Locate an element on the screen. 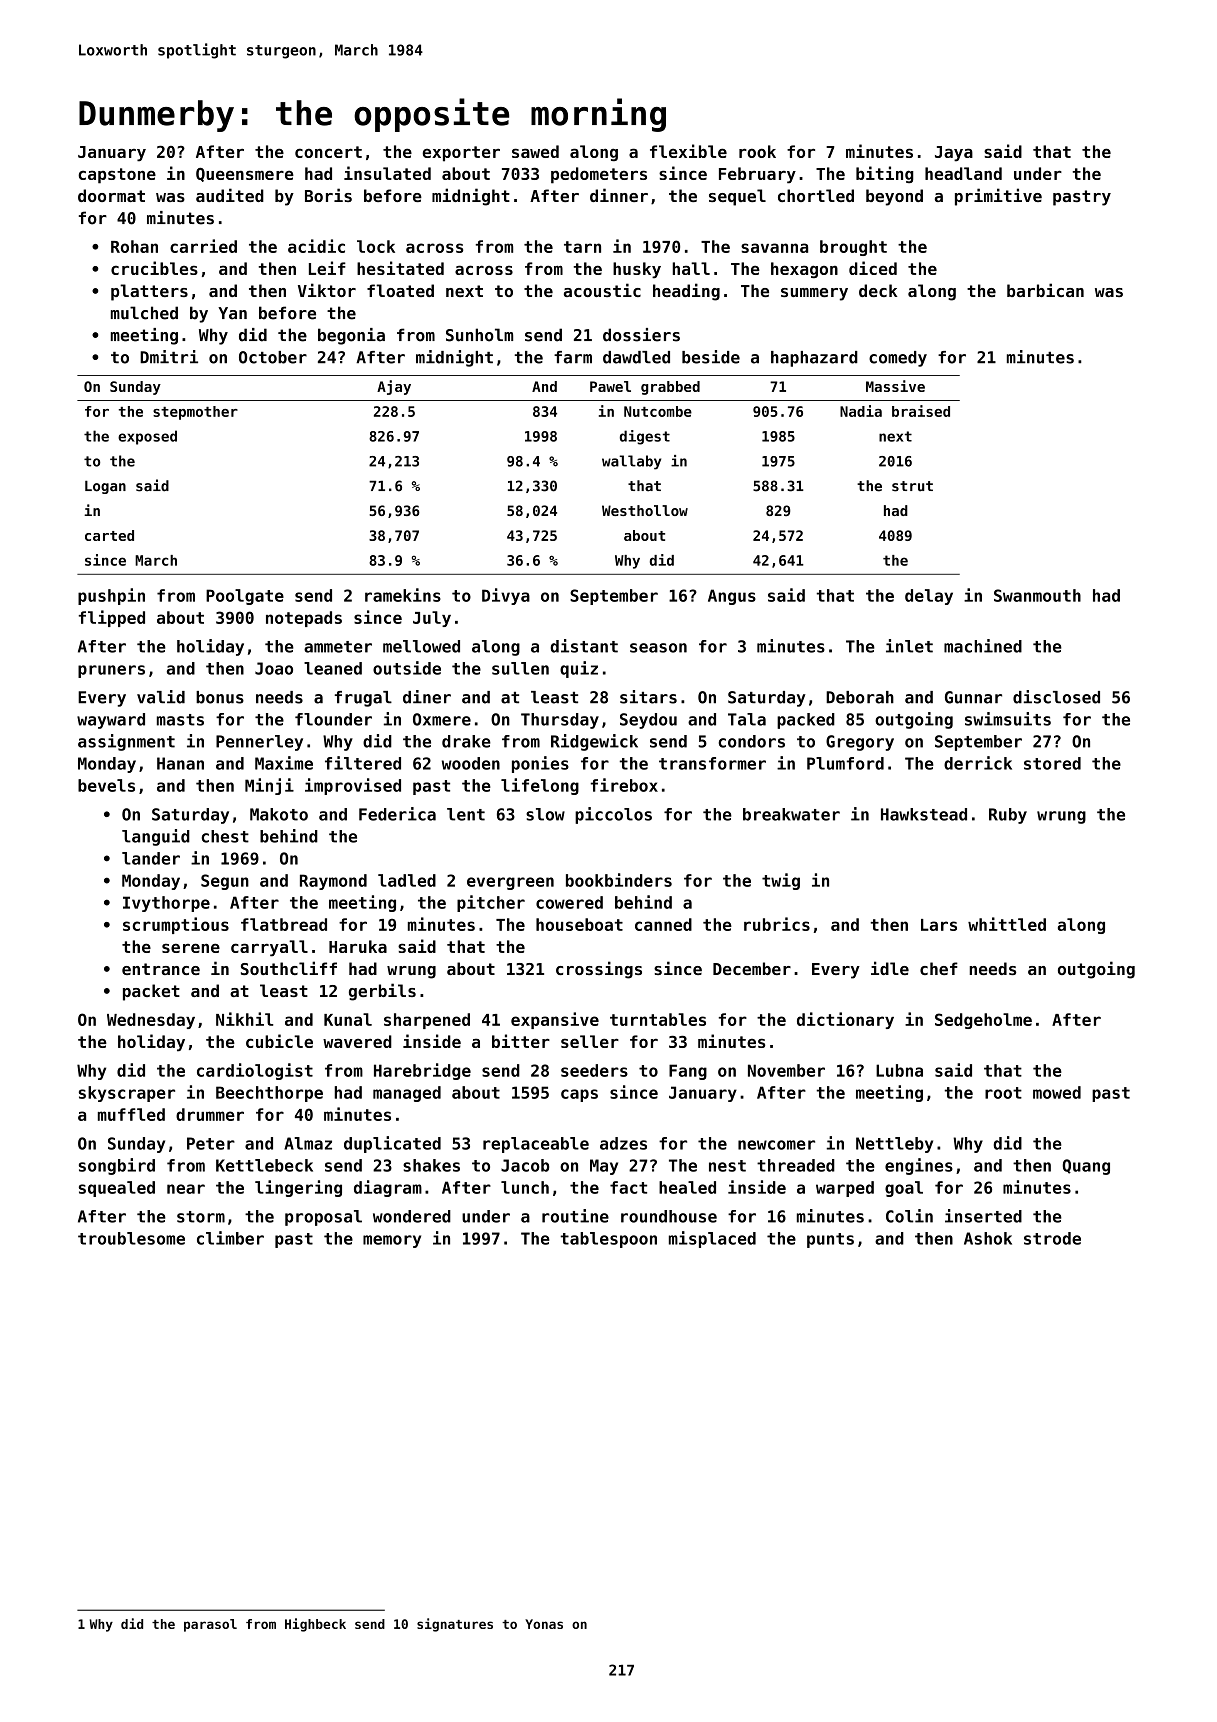 The width and height of the screenshot is (1217, 1722). Ivythorpe is located at coordinates (166, 904).
